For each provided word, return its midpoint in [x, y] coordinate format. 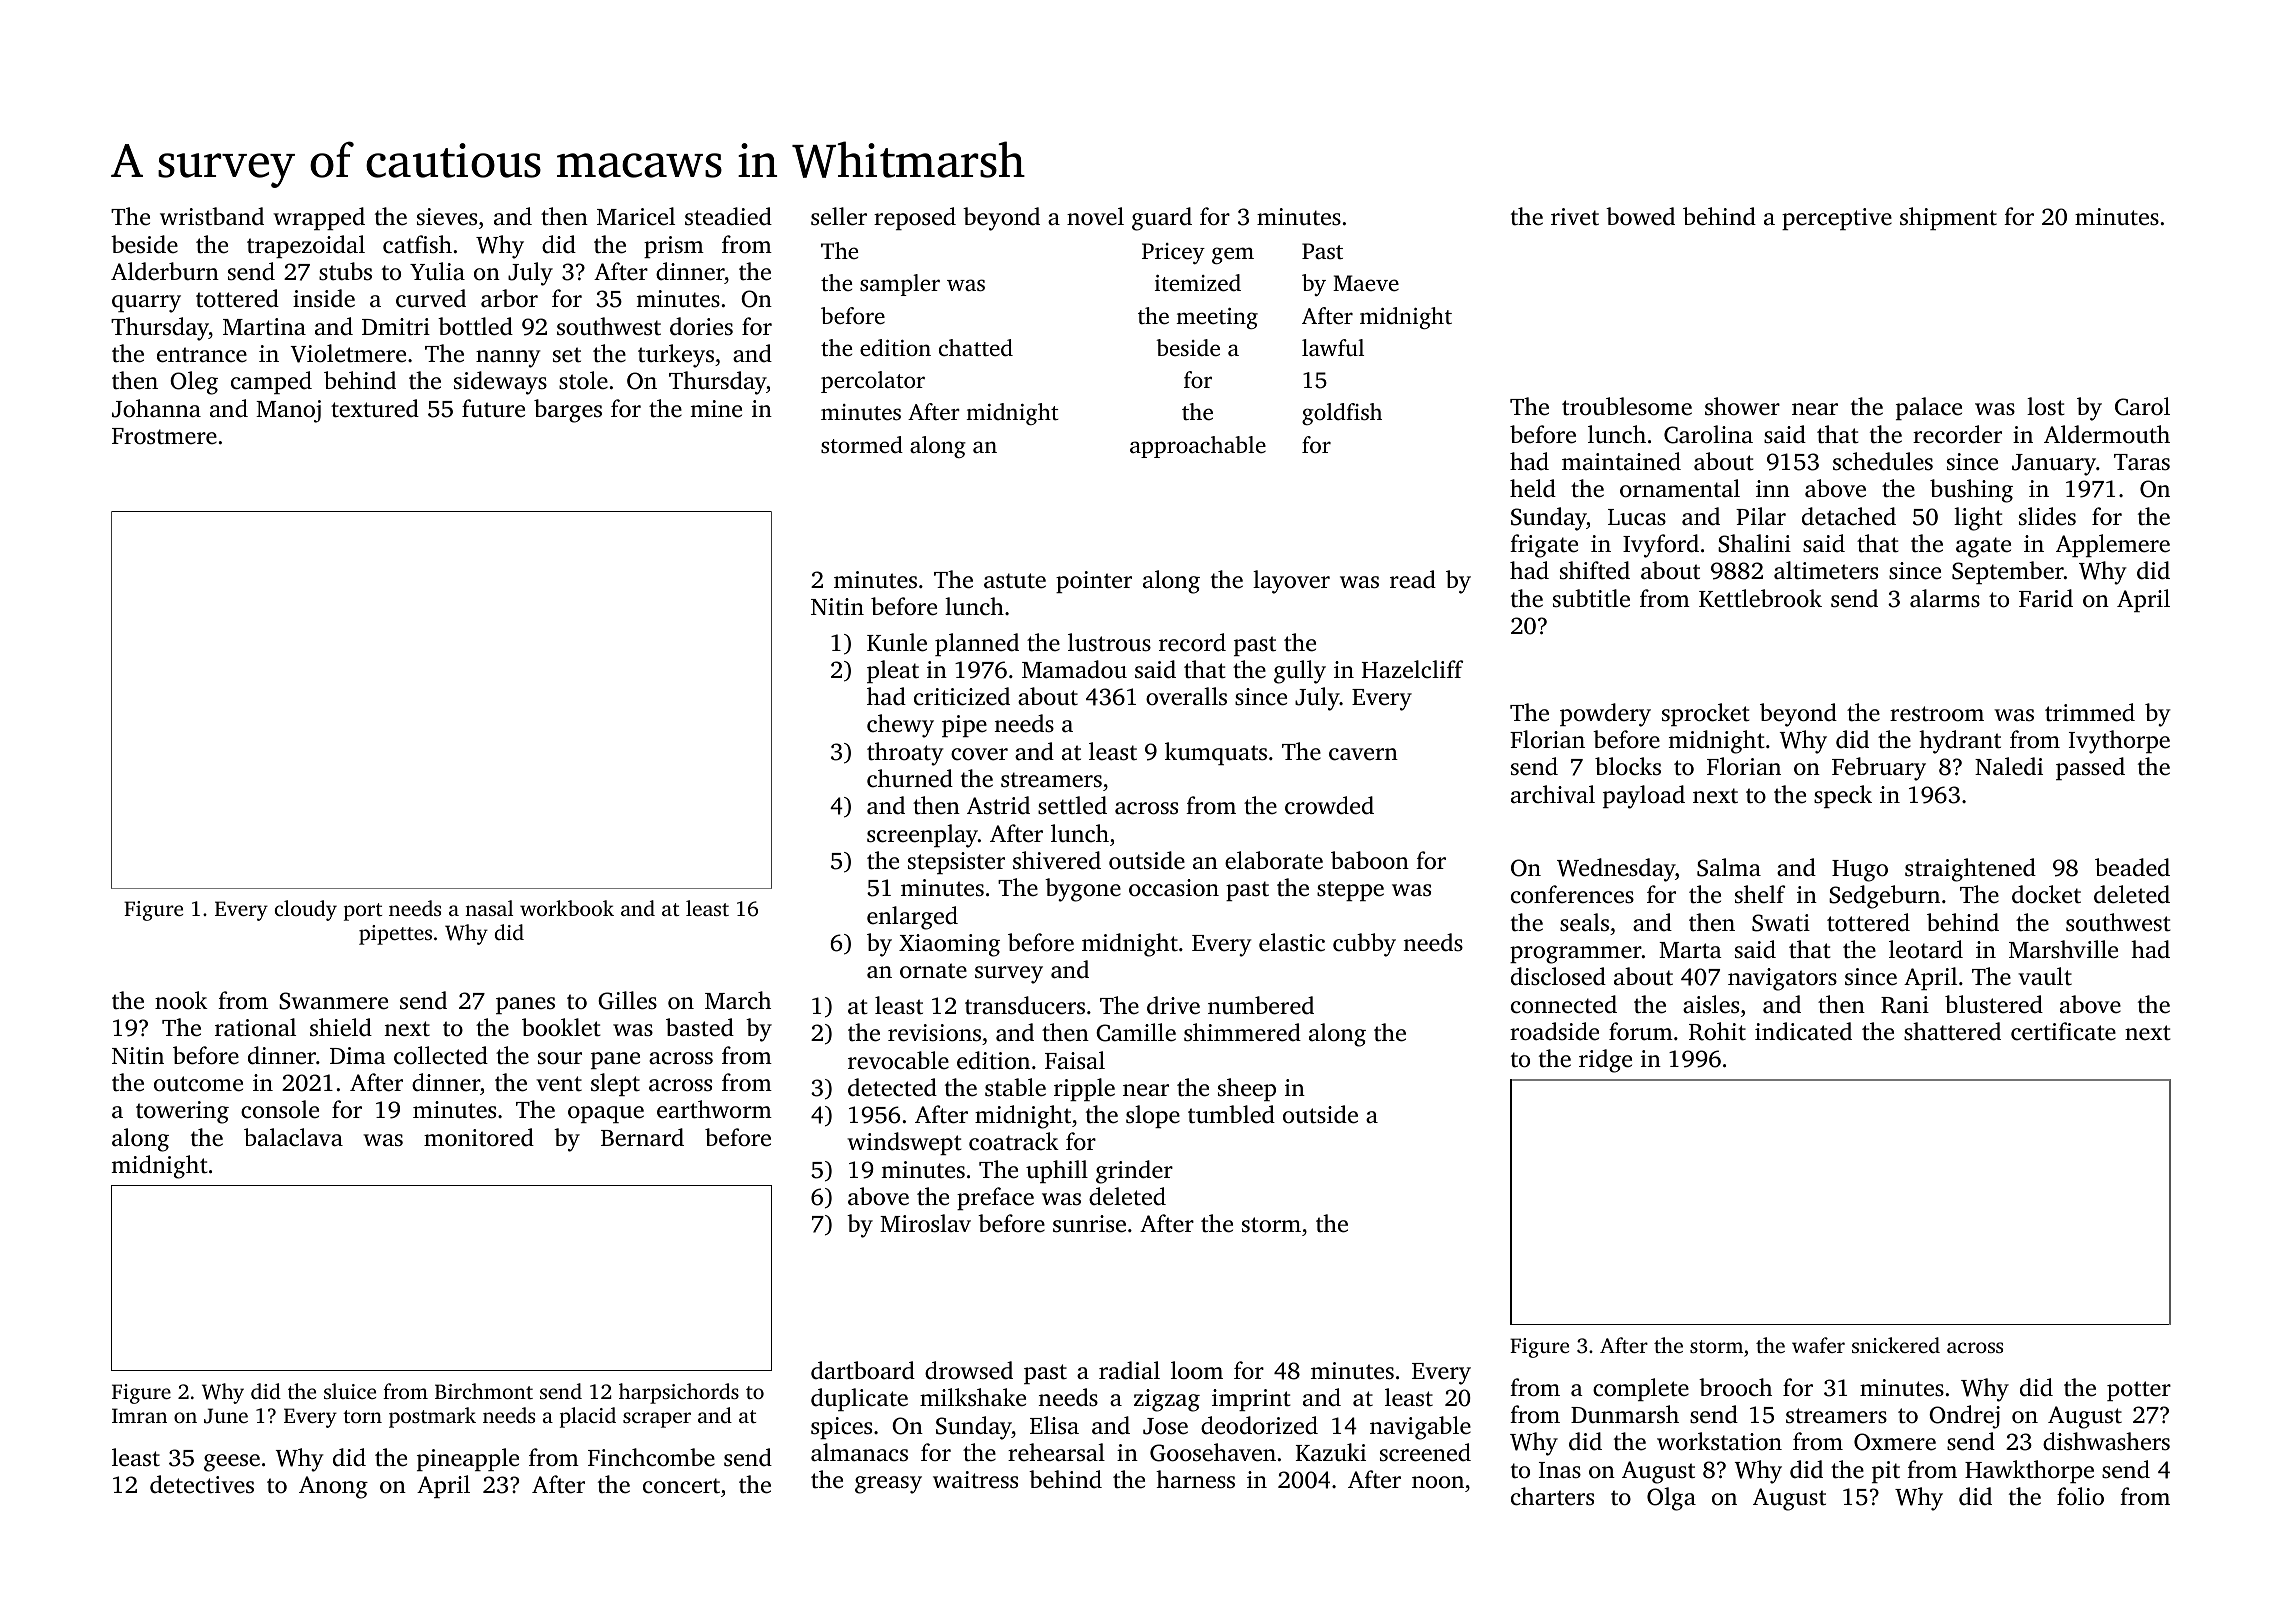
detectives [202, 1484]
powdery [1605, 715]
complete [1641, 1389]
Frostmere [164, 436]
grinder [1134, 1172]
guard [1162, 219]
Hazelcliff [1412, 669]
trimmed [2090, 712]
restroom [1937, 714]
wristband [212, 216]
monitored [479, 1137]
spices [841, 1428]
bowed [1640, 216]
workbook [567, 908]
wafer [1818, 1345]
